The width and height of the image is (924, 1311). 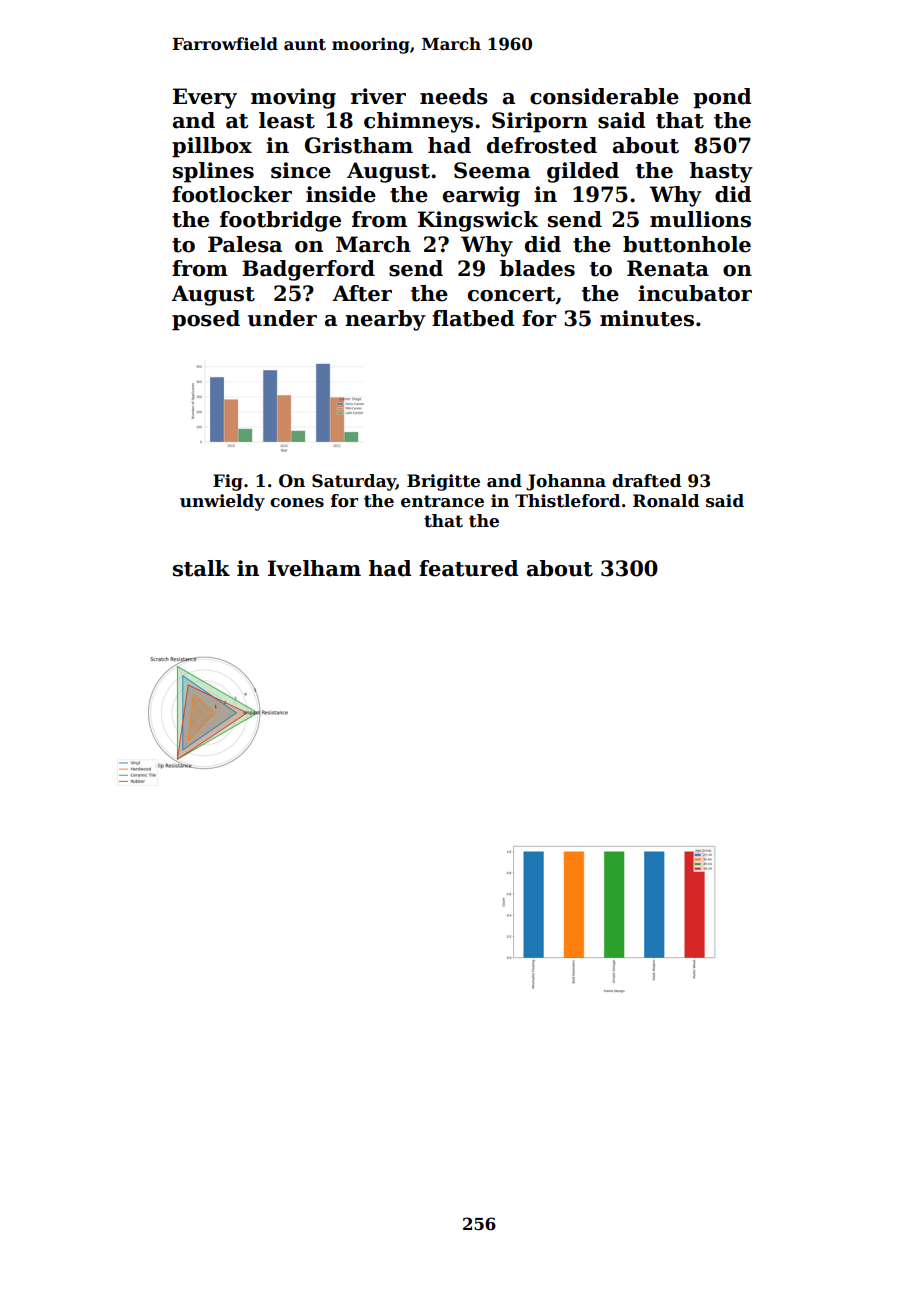 What do you see at coordinates (700, 219) in the image?
I see `mullions` at bounding box center [700, 219].
